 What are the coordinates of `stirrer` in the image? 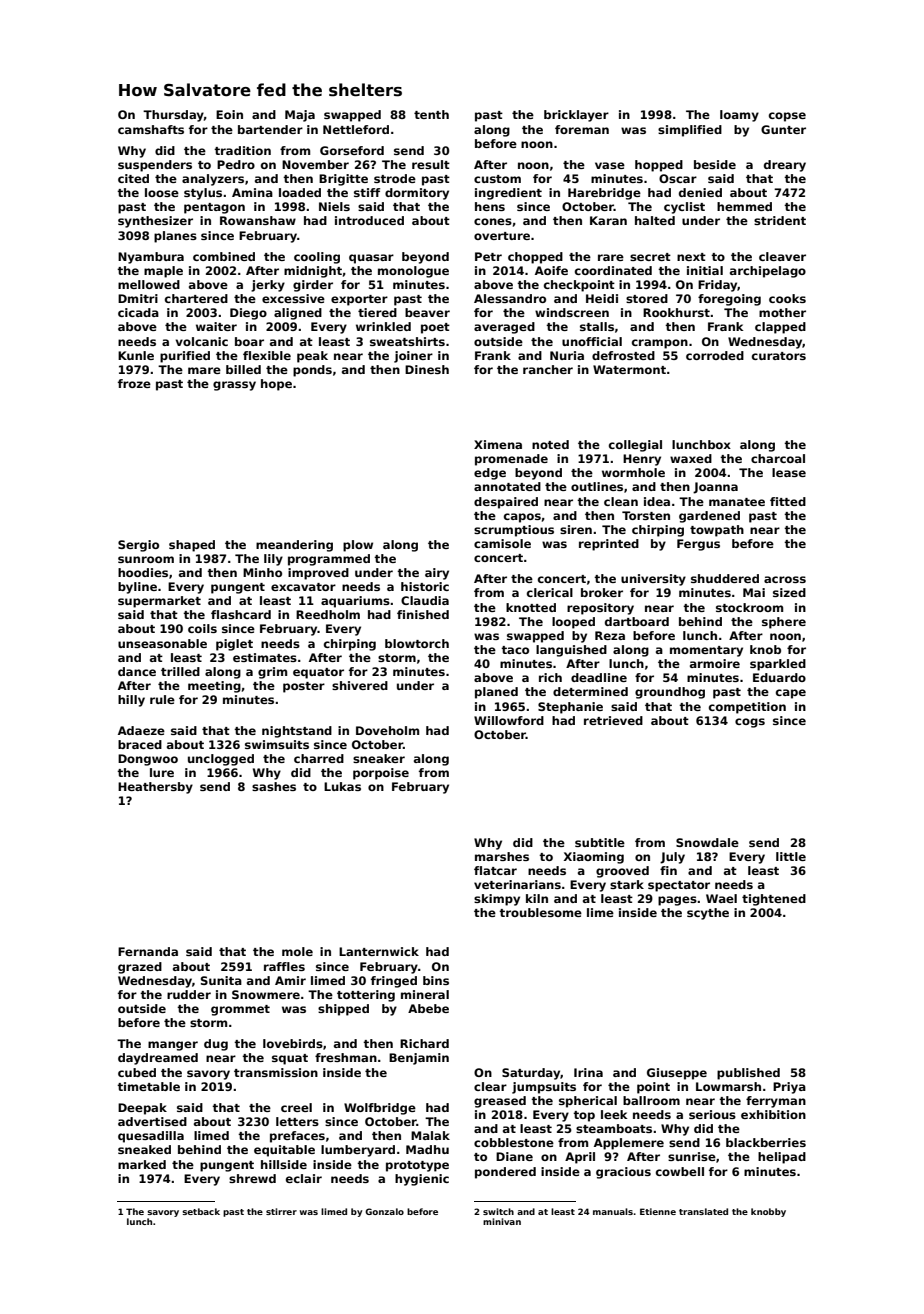 It's located at (281, 1211).
